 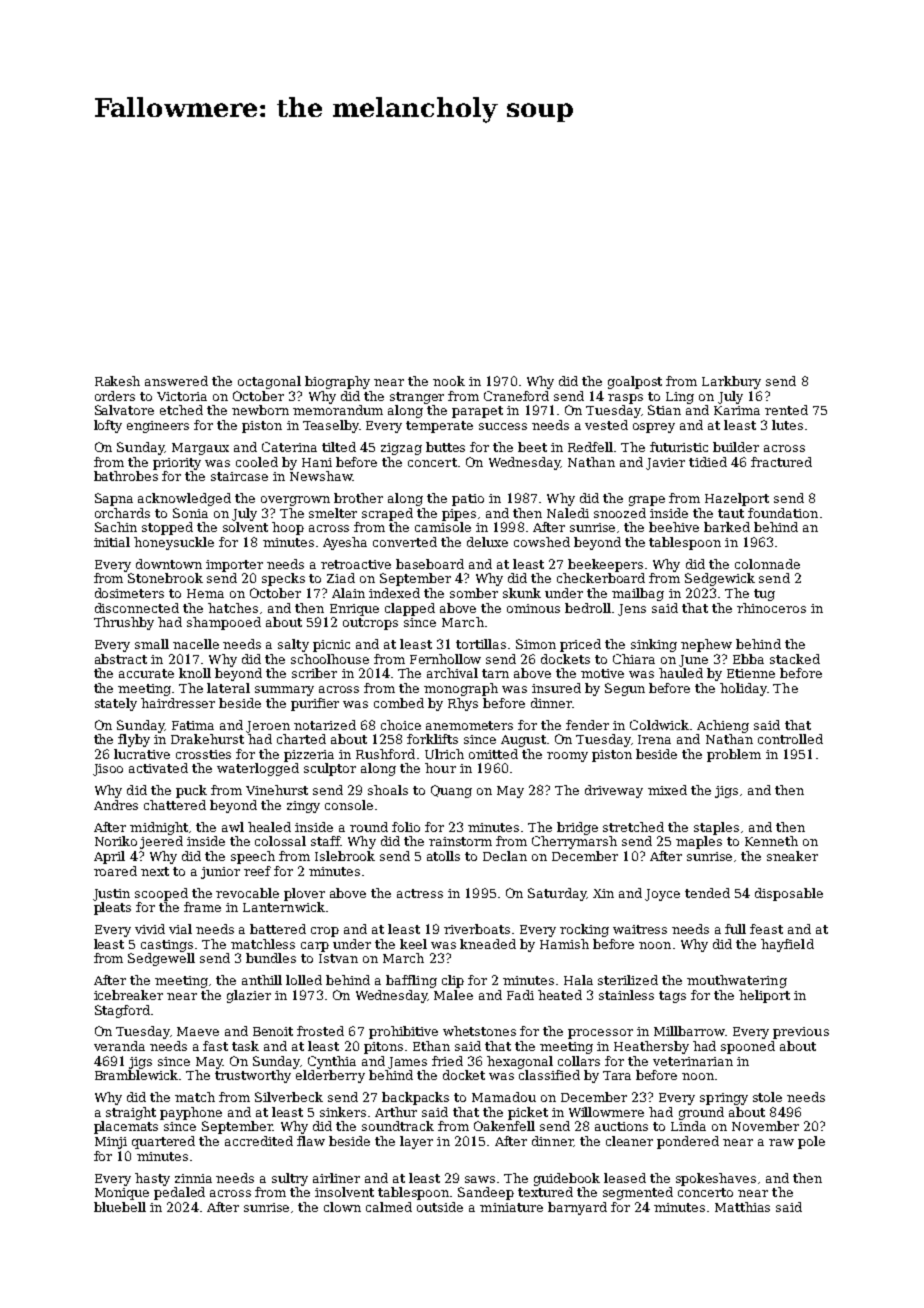 I want to click on anthill, so click(x=262, y=980).
